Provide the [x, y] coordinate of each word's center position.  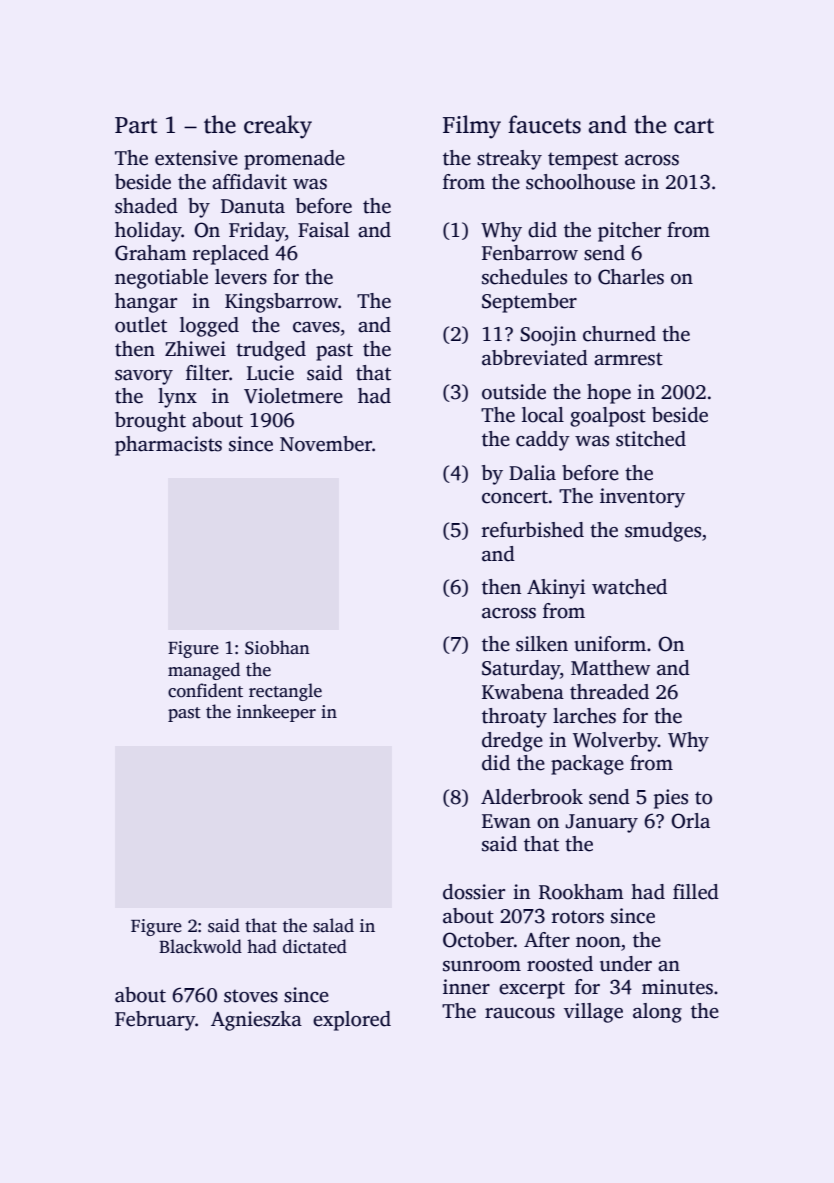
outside [514, 392]
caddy [543, 441]
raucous [520, 1013]
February [155, 1021]
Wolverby [615, 742]
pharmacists [168, 446]
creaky [278, 127]
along [657, 1013]
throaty [514, 718]
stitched [651, 439]
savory [144, 377]
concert [515, 497]
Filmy [472, 127]
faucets [544, 124]
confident [205, 690]
